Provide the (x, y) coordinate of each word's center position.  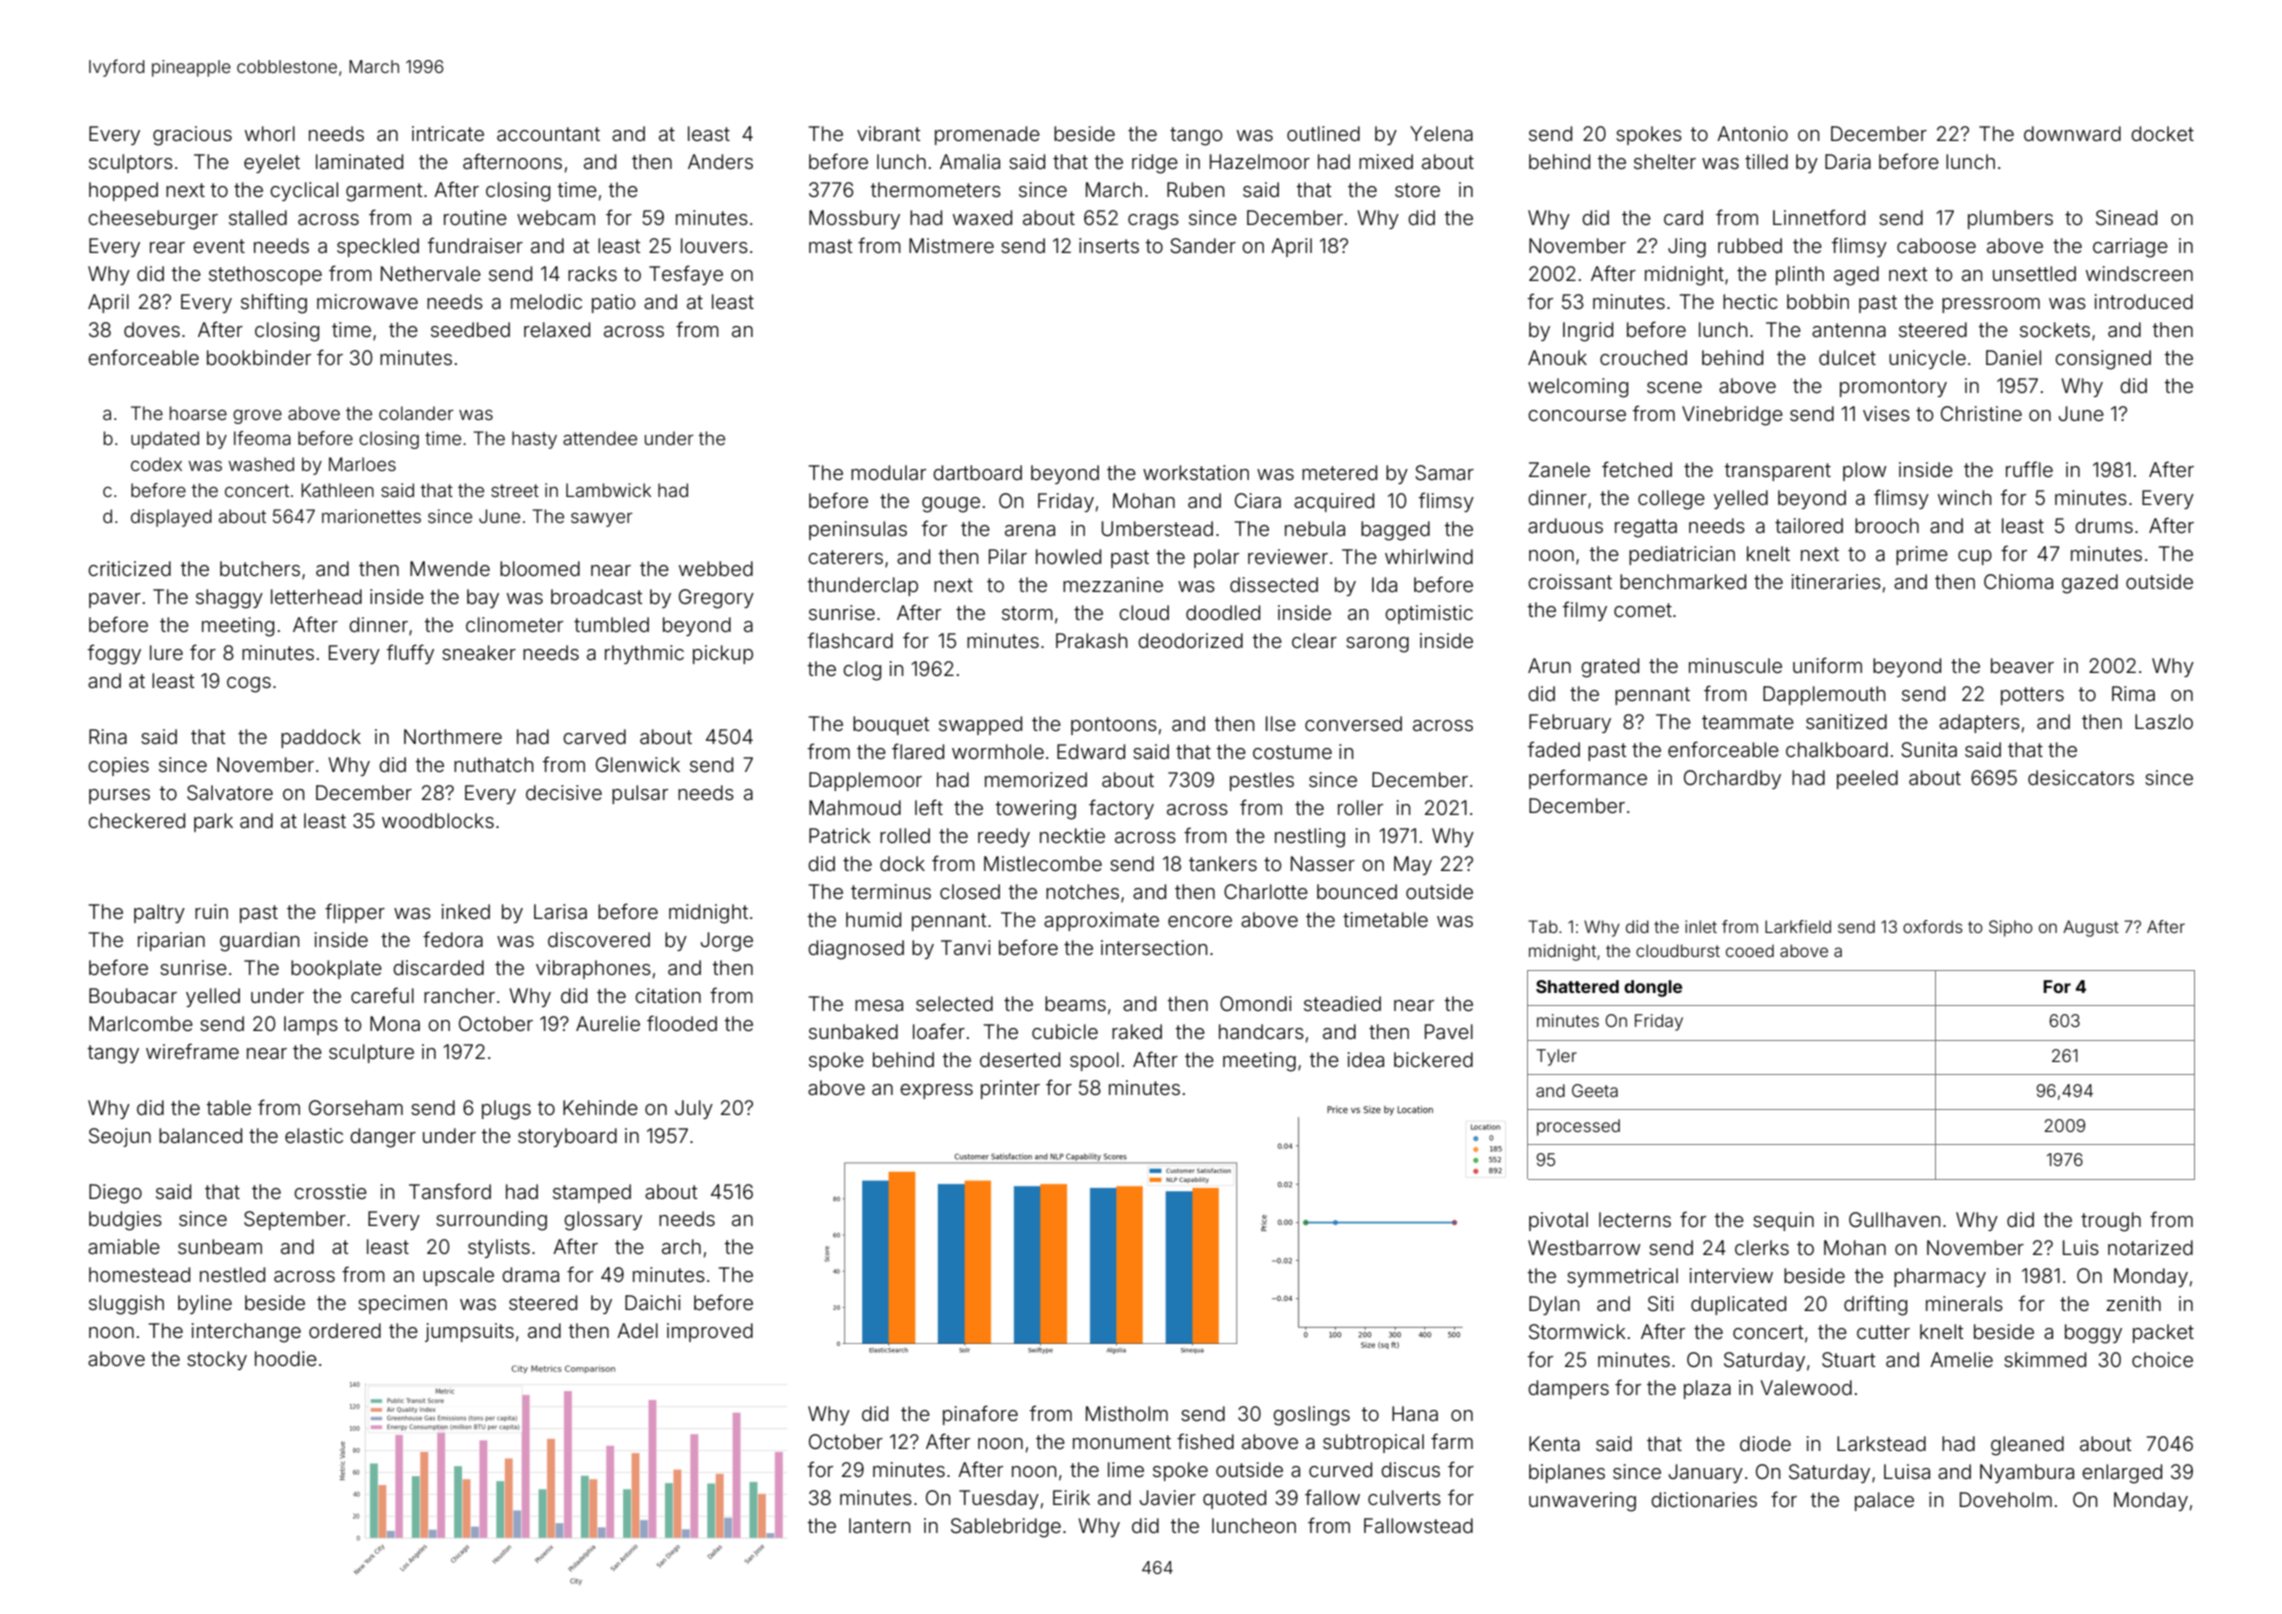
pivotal (1558, 1221)
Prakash (1092, 640)
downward (2072, 133)
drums (2104, 525)
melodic (546, 301)
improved (710, 1332)
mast (831, 246)
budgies (125, 1221)
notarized (2150, 1247)
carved (594, 736)
